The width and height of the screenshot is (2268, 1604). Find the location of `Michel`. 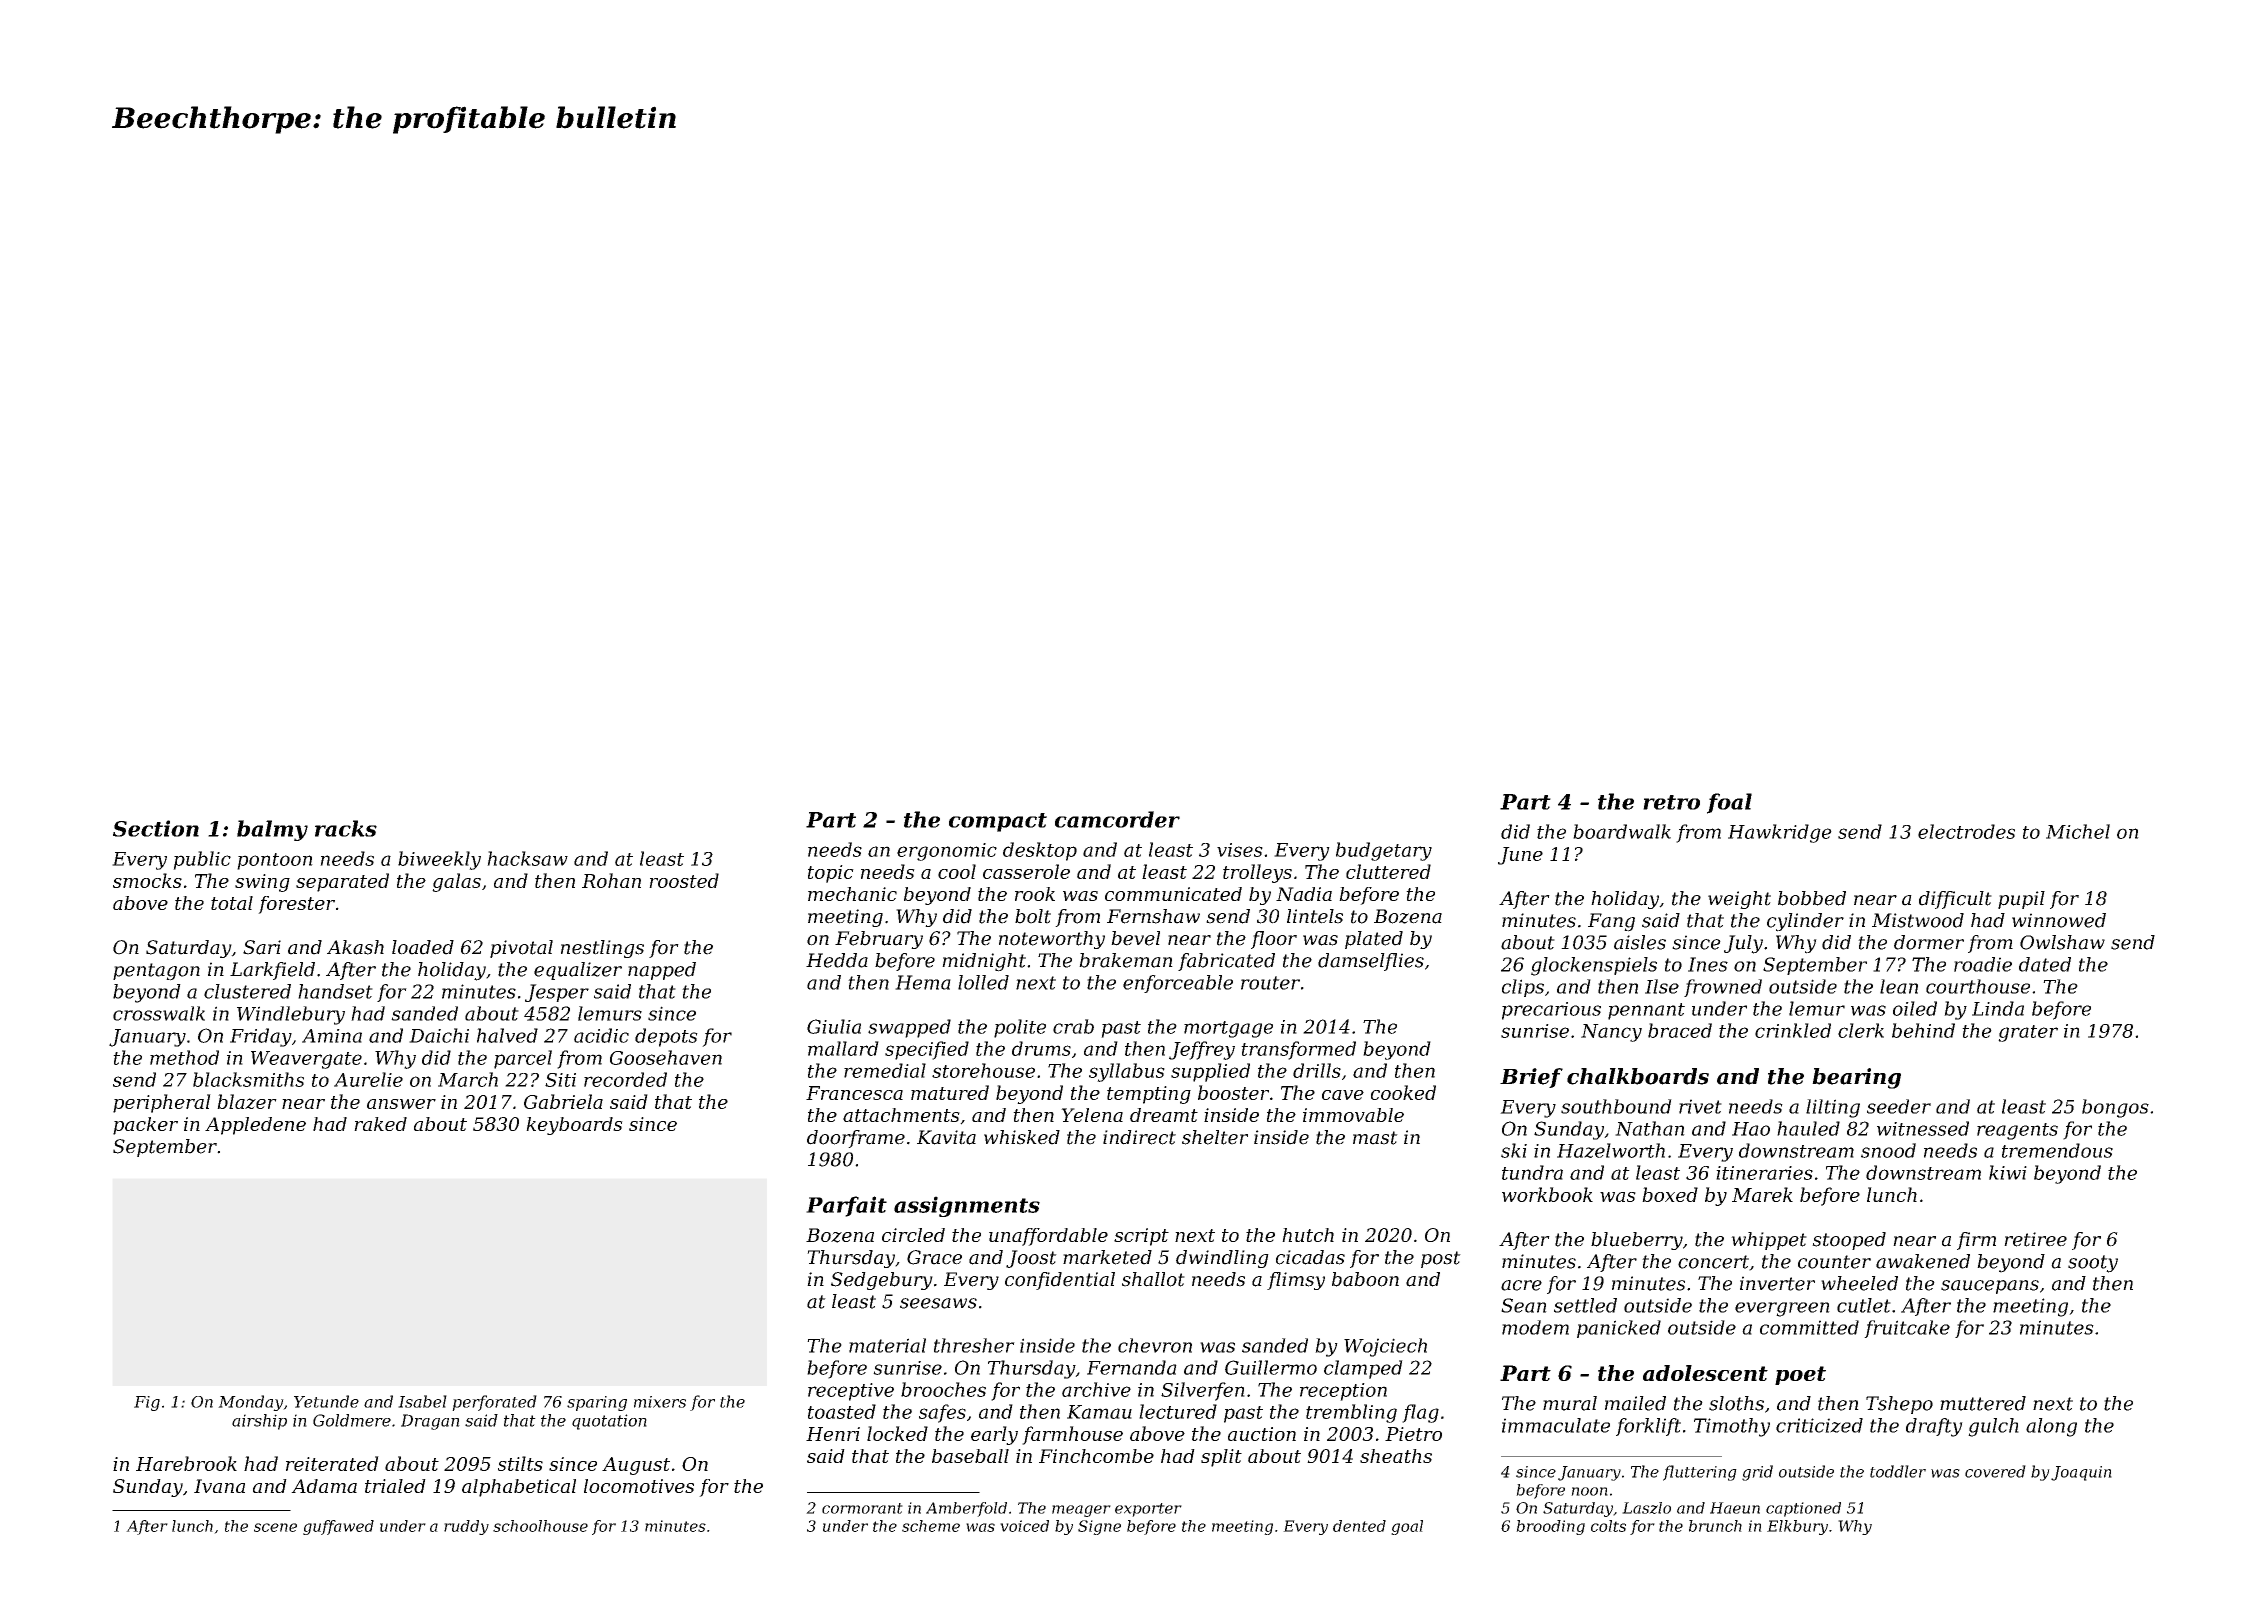

Michel is located at coordinates (2078, 831).
